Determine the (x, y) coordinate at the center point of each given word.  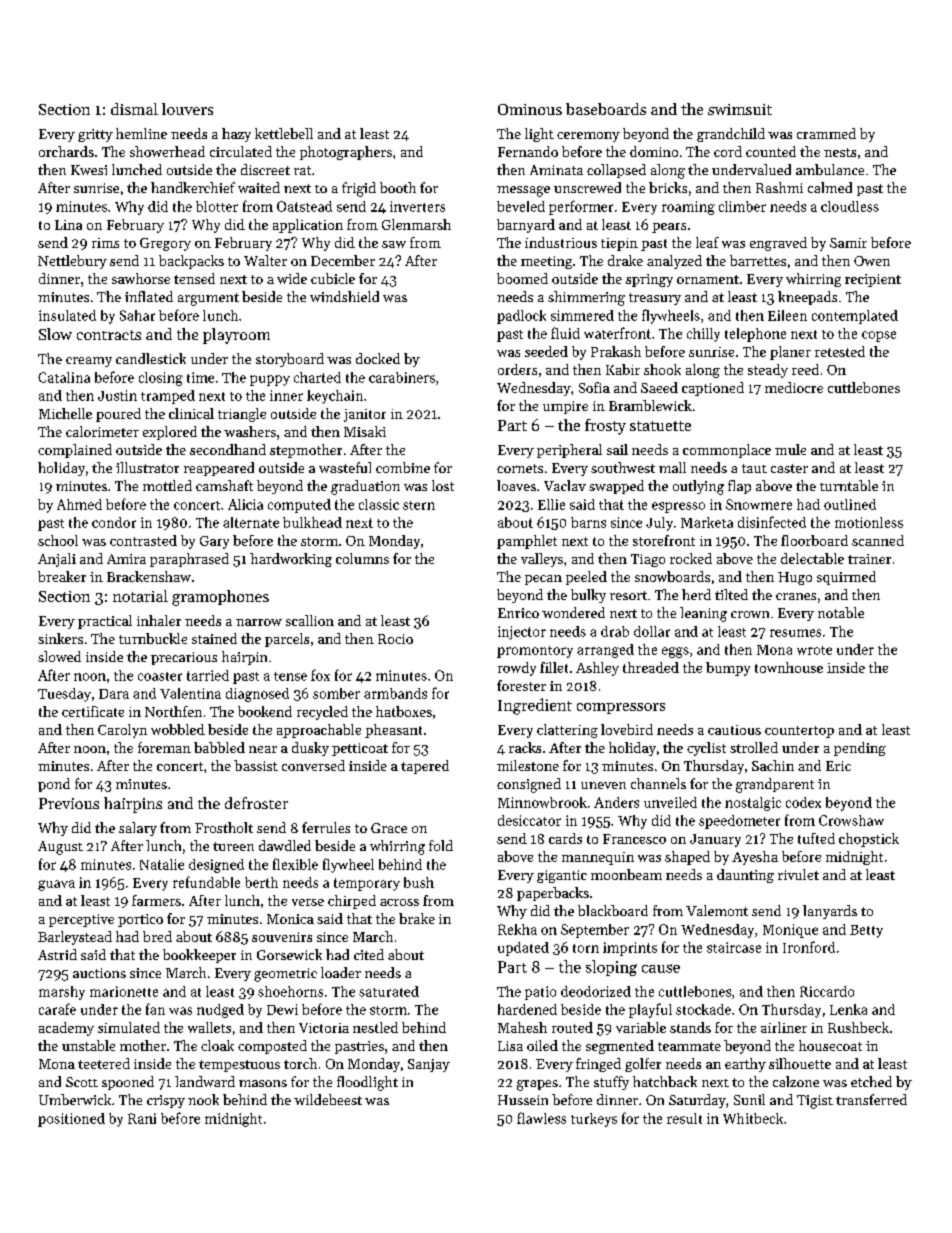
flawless (541, 1118)
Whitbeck (753, 1118)
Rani (142, 1118)
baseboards (606, 109)
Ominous (530, 109)
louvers (187, 109)
